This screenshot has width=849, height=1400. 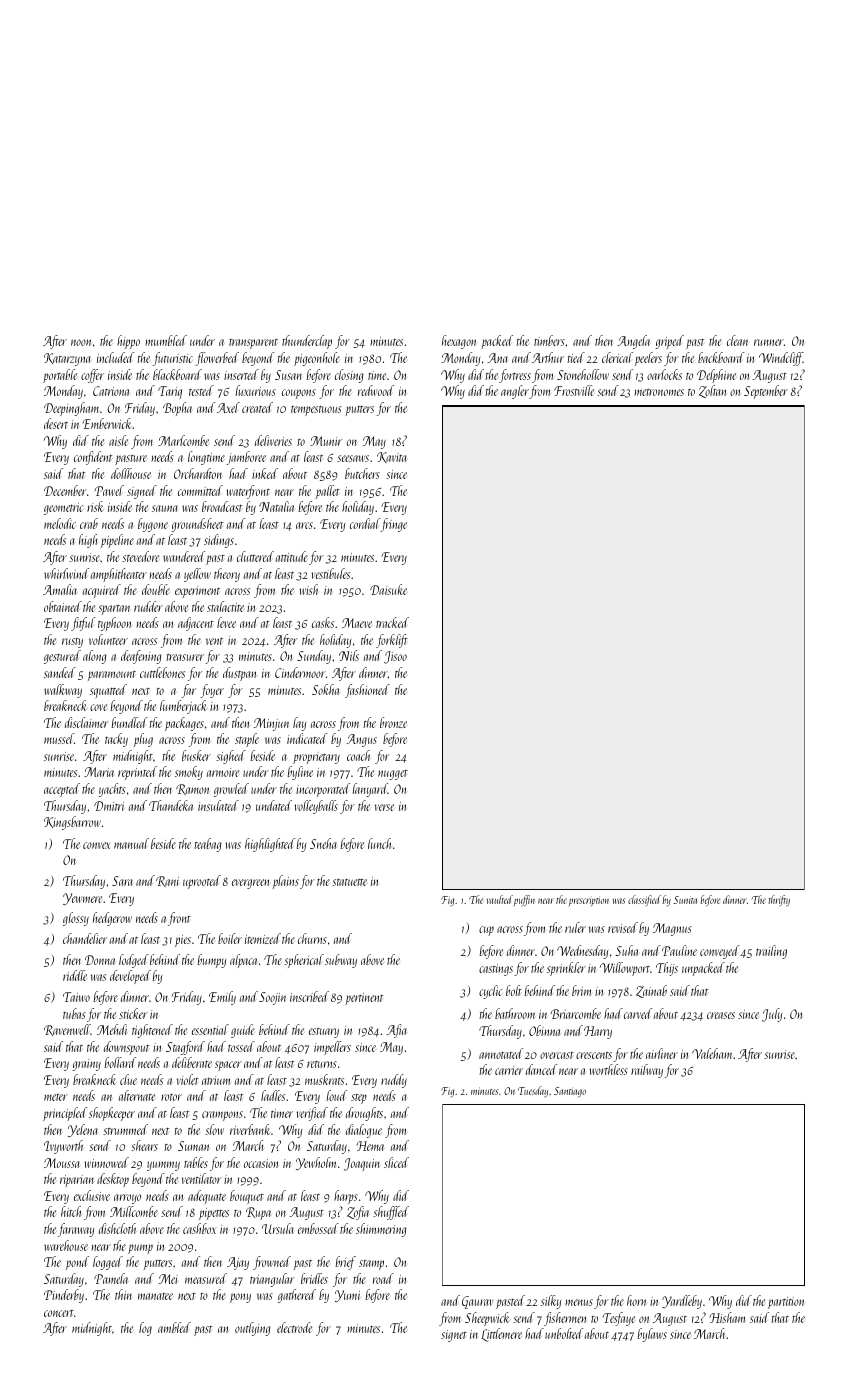 What do you see at coordinates (766, 392) in the screenshot?
I see `September` at bounding box center [766, 392].
